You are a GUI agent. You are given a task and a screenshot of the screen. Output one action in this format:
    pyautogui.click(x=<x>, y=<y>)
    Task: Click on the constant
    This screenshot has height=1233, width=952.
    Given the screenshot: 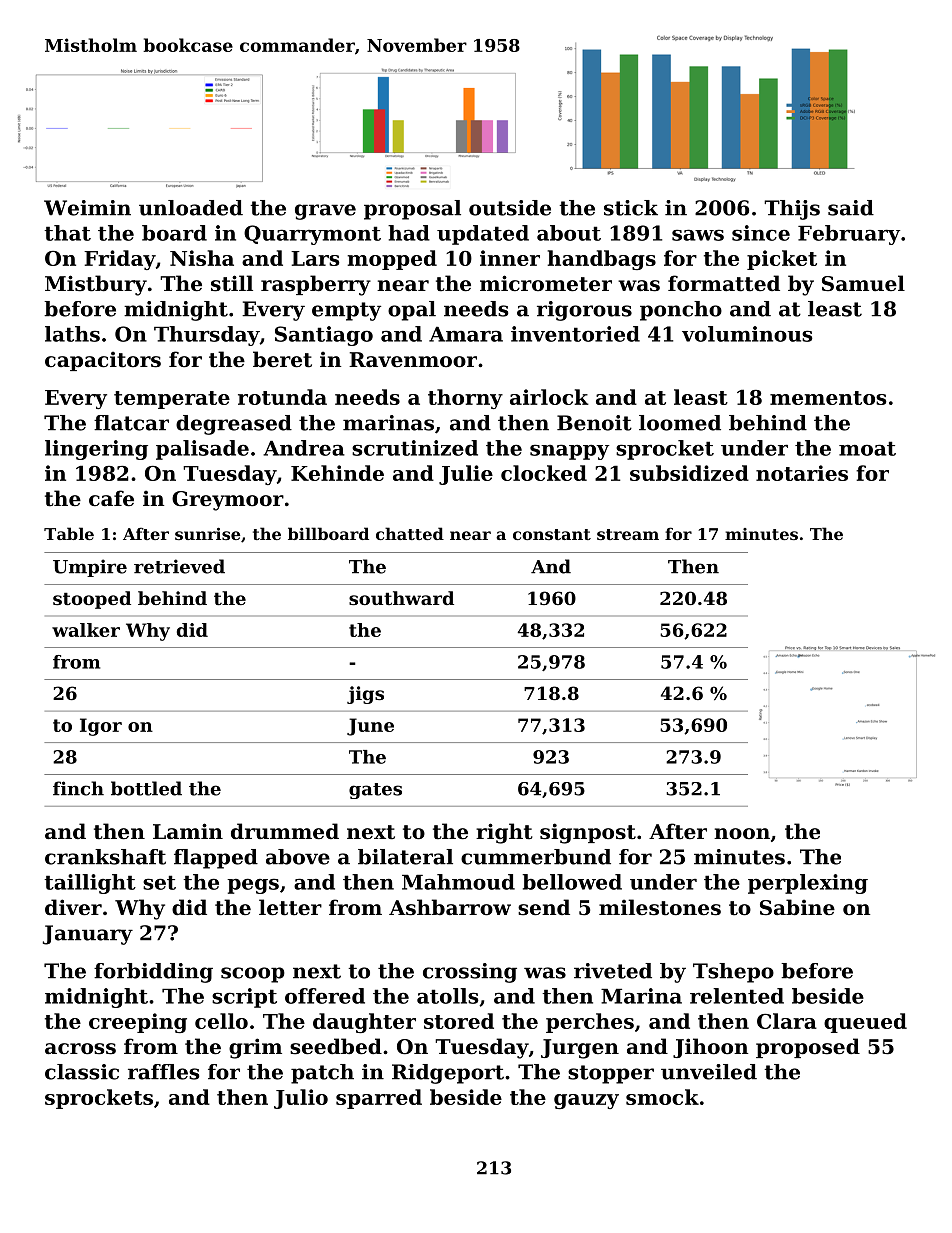 What is the action you would take?
    pyautogui.click(x=552, y=534)
